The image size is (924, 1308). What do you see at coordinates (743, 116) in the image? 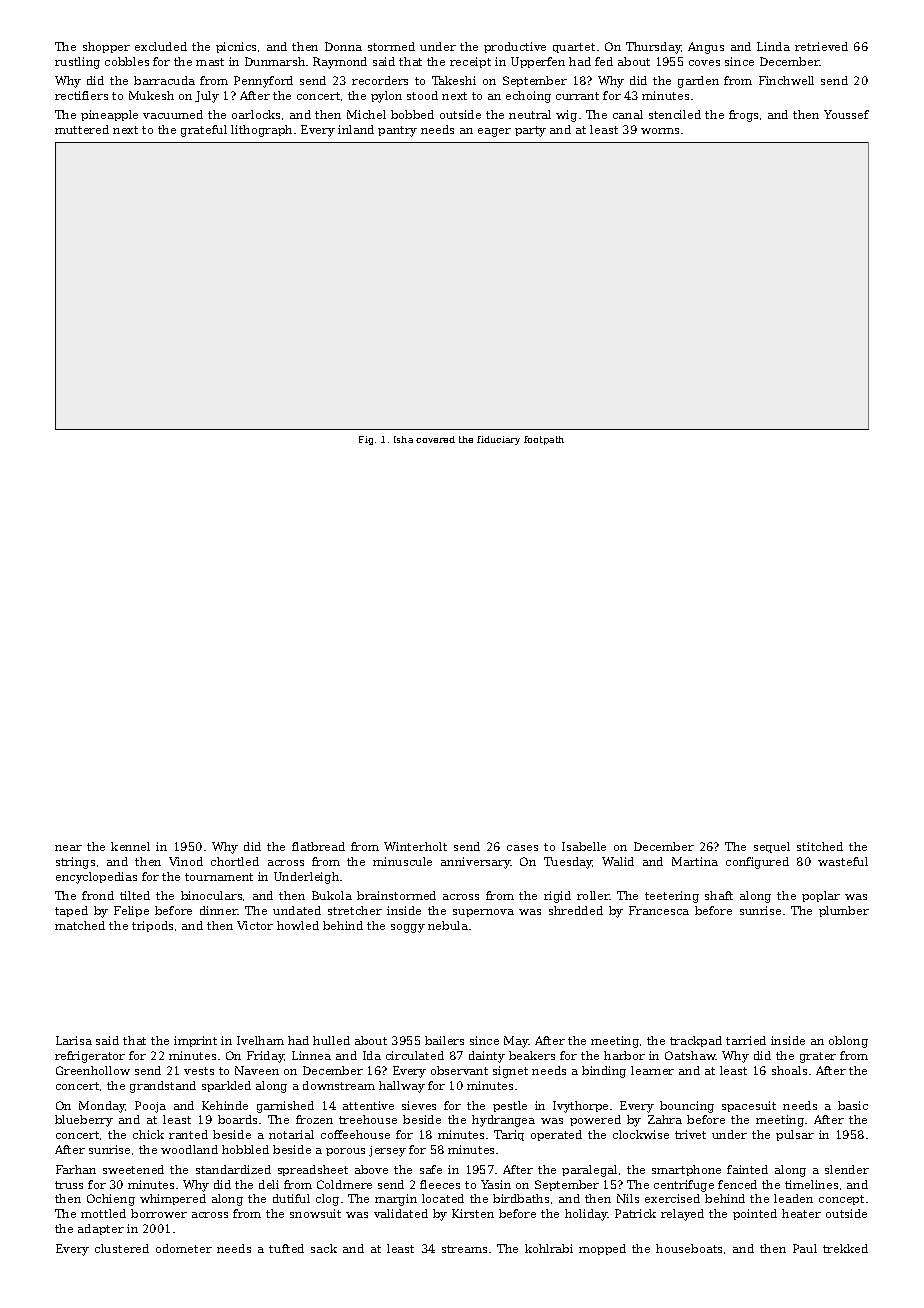
I see `frogs` at bounding box center [743, 116].
